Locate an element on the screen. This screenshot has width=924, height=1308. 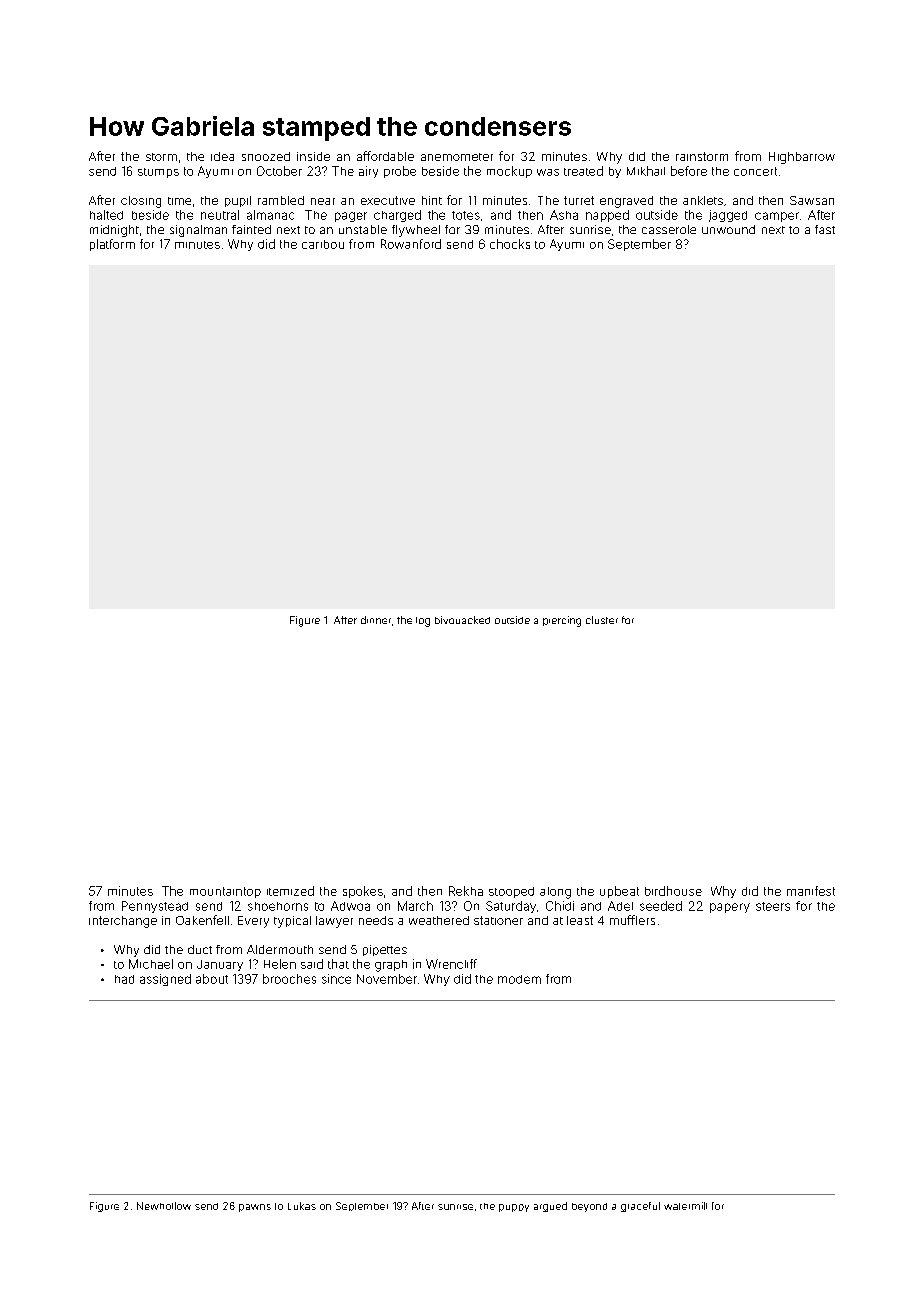
cluster is located at coordinates (602, 620).
